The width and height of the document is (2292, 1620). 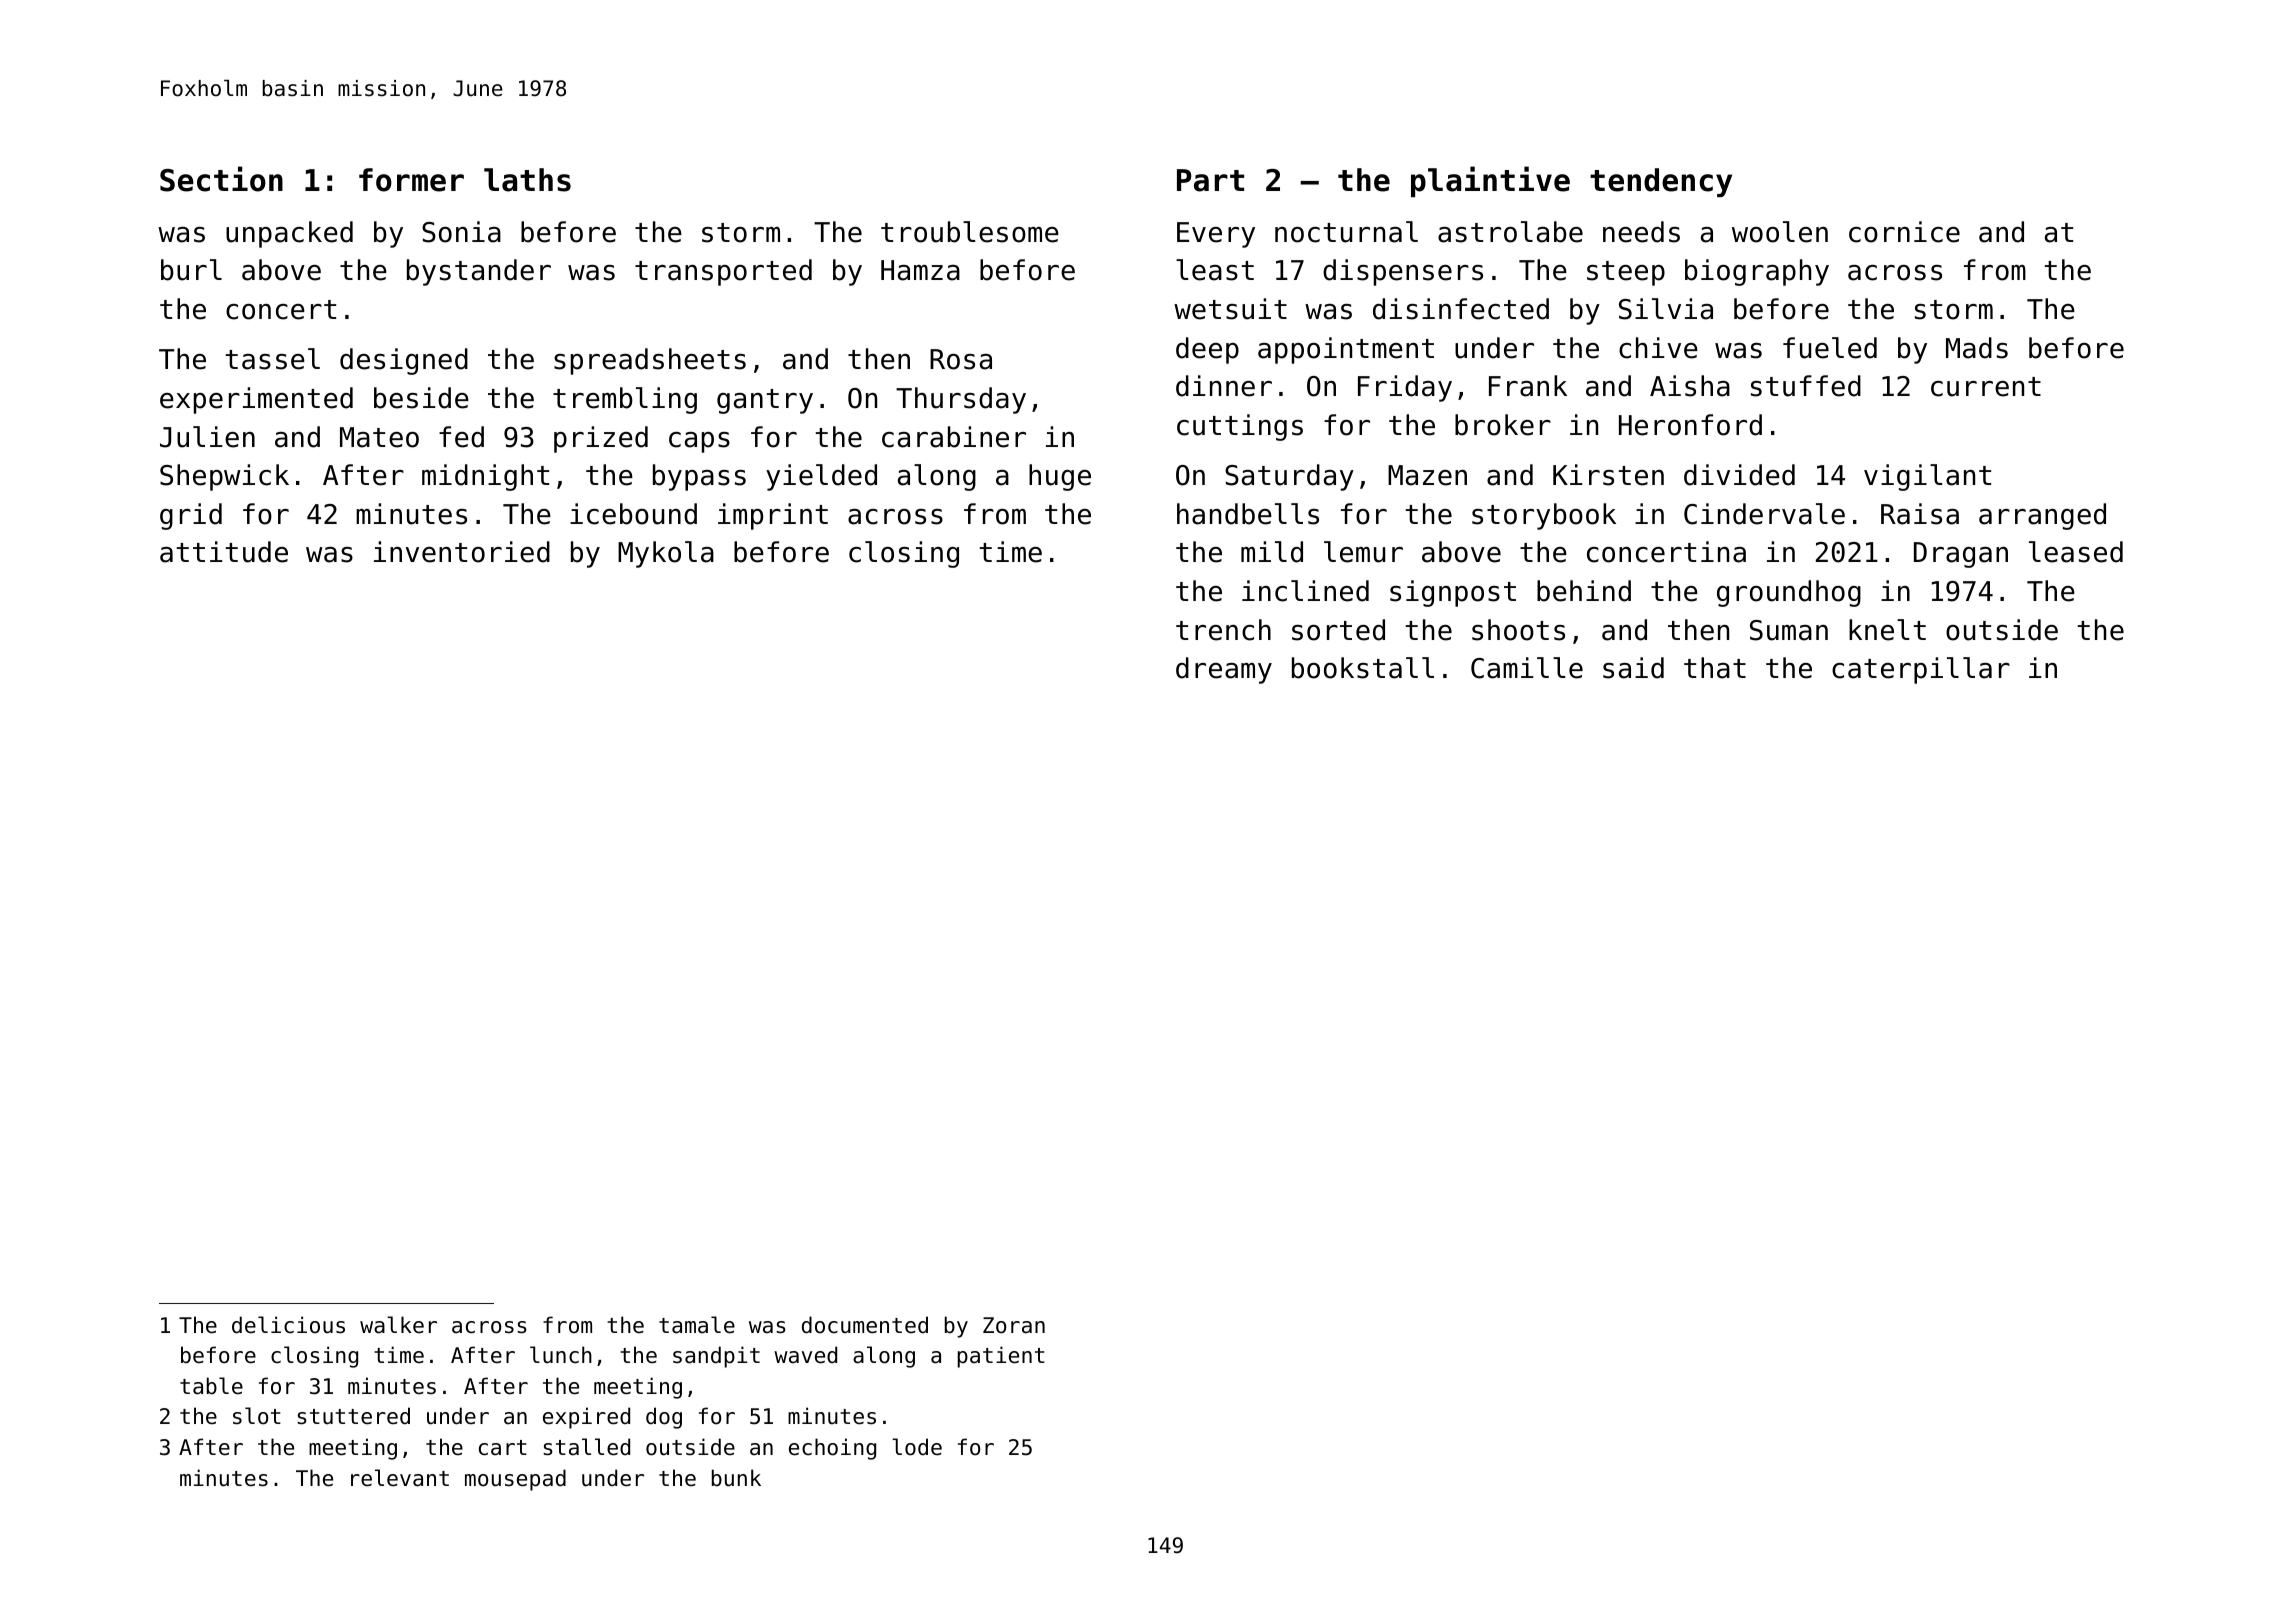 I want to click on Saturday, so click(x=1289, y=477).
